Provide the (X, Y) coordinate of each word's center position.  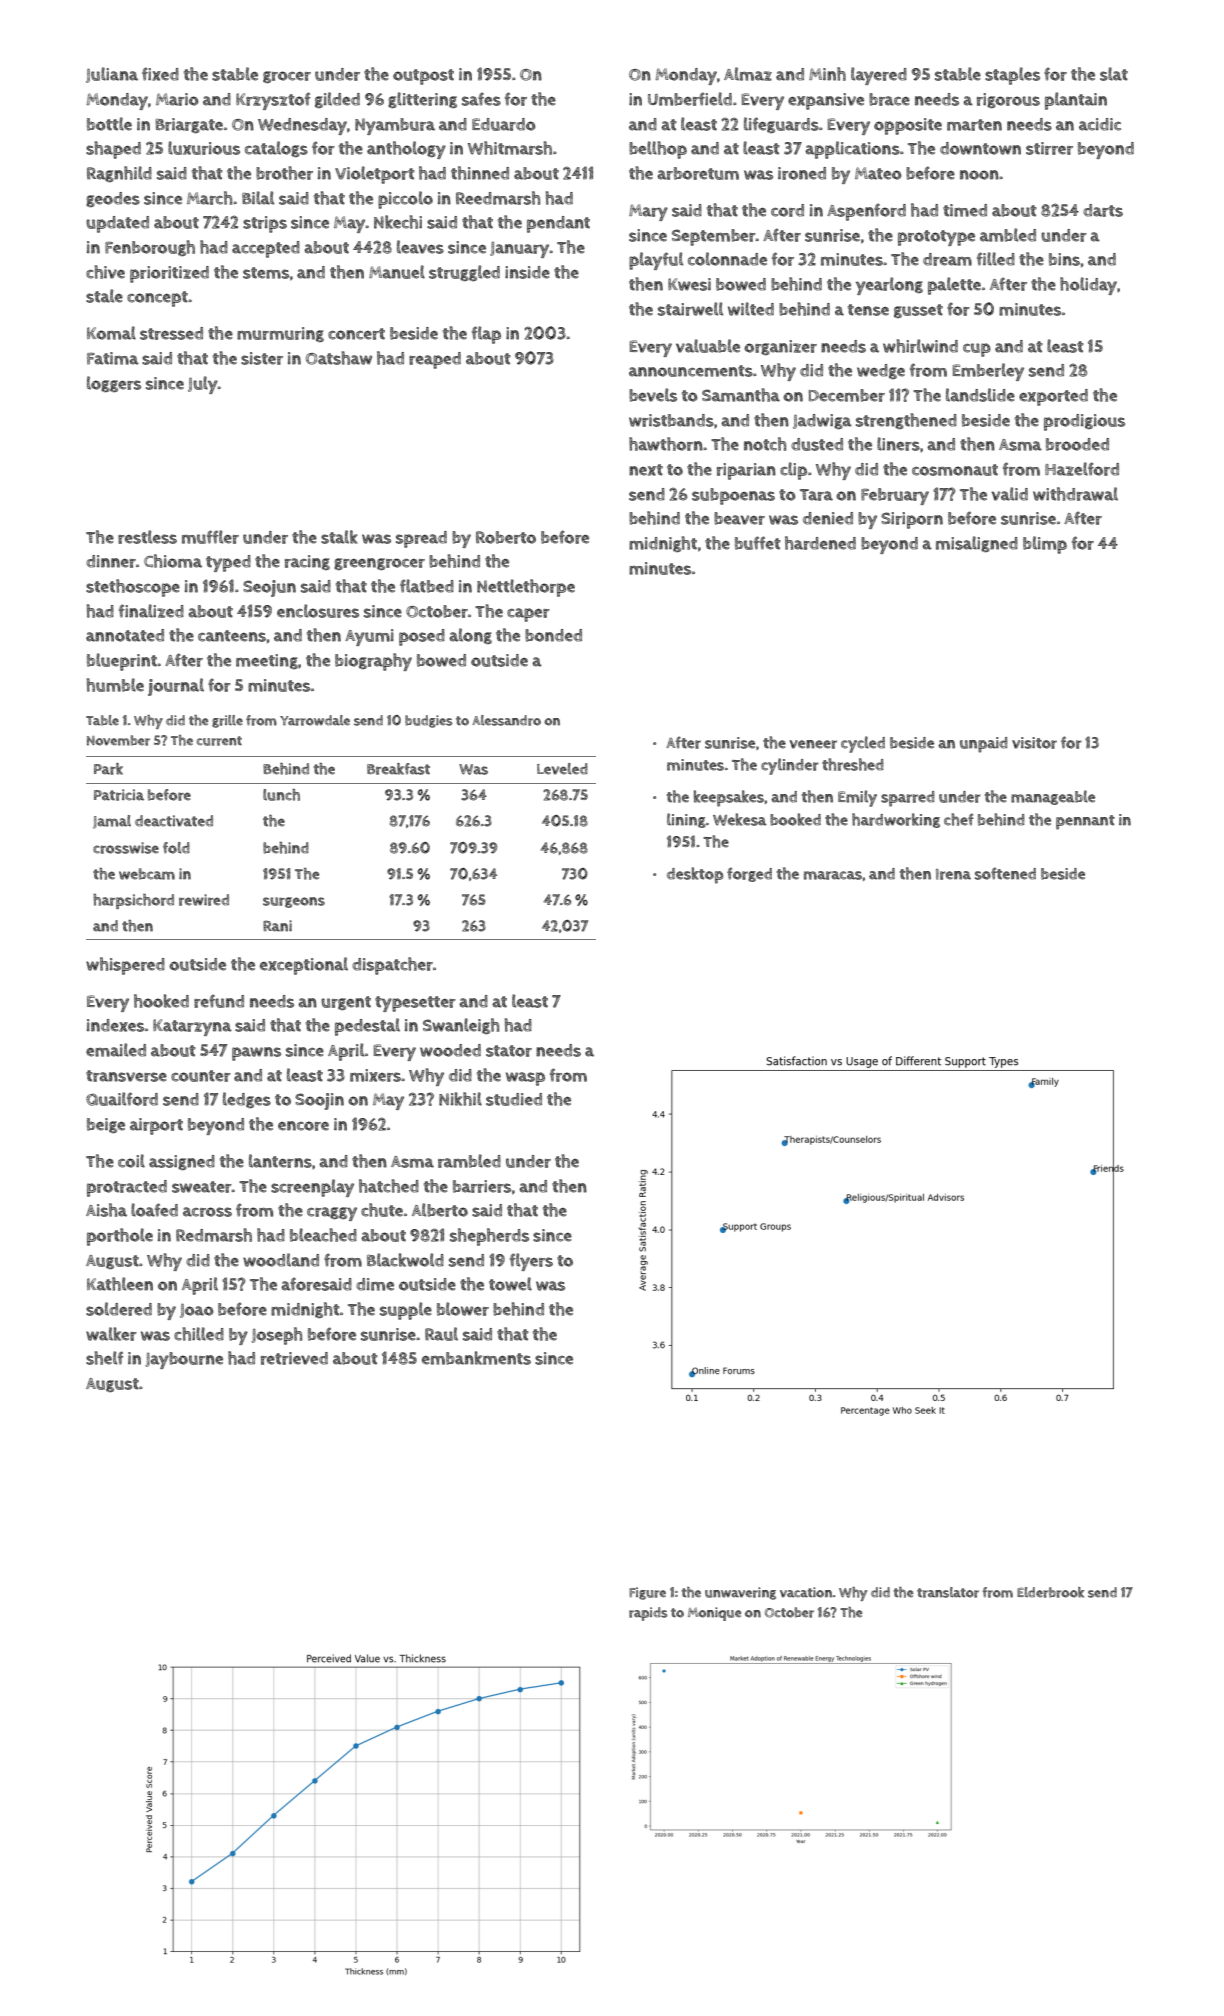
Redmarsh (214, 1235)
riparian (746, 471)
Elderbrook (1050, 1592)
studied (514, 1099)
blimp (1045, 545)
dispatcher (392, 966)
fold (176, 848)
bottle (109, 124)
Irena (953, 874)
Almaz (748, 74)
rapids (648, 1614)
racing (307, 562)
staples (1012, 76)
